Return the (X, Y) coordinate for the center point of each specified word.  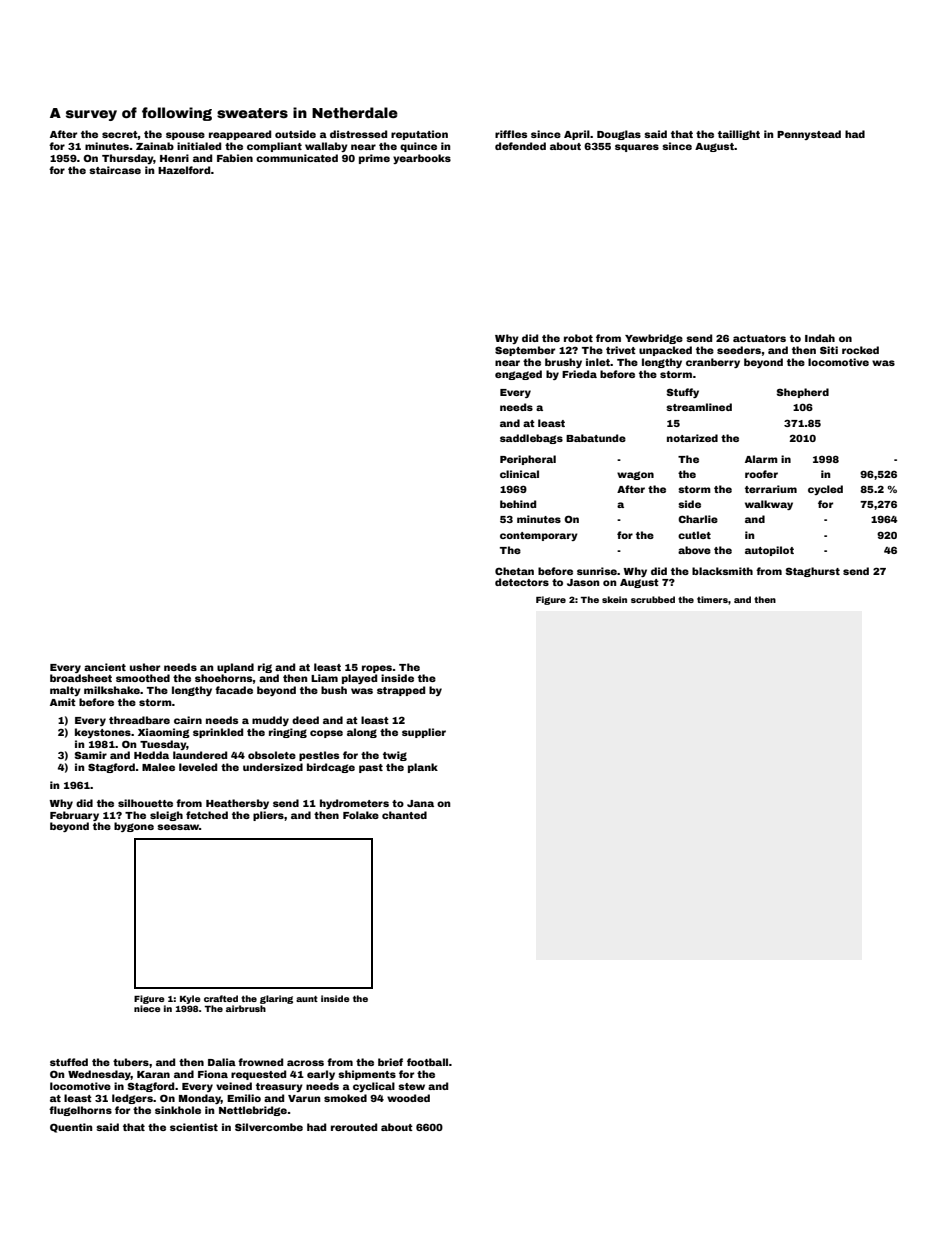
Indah (820, 338)
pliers (268, 816)
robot (578, 338)
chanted (404, 815)
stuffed (69, 1062)
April (577, 135)
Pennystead (809, 135)
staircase (115, 170)
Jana (420, 803)
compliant (274, 147)
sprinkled (218, 733)
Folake (361, 815)
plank (423, 768)
